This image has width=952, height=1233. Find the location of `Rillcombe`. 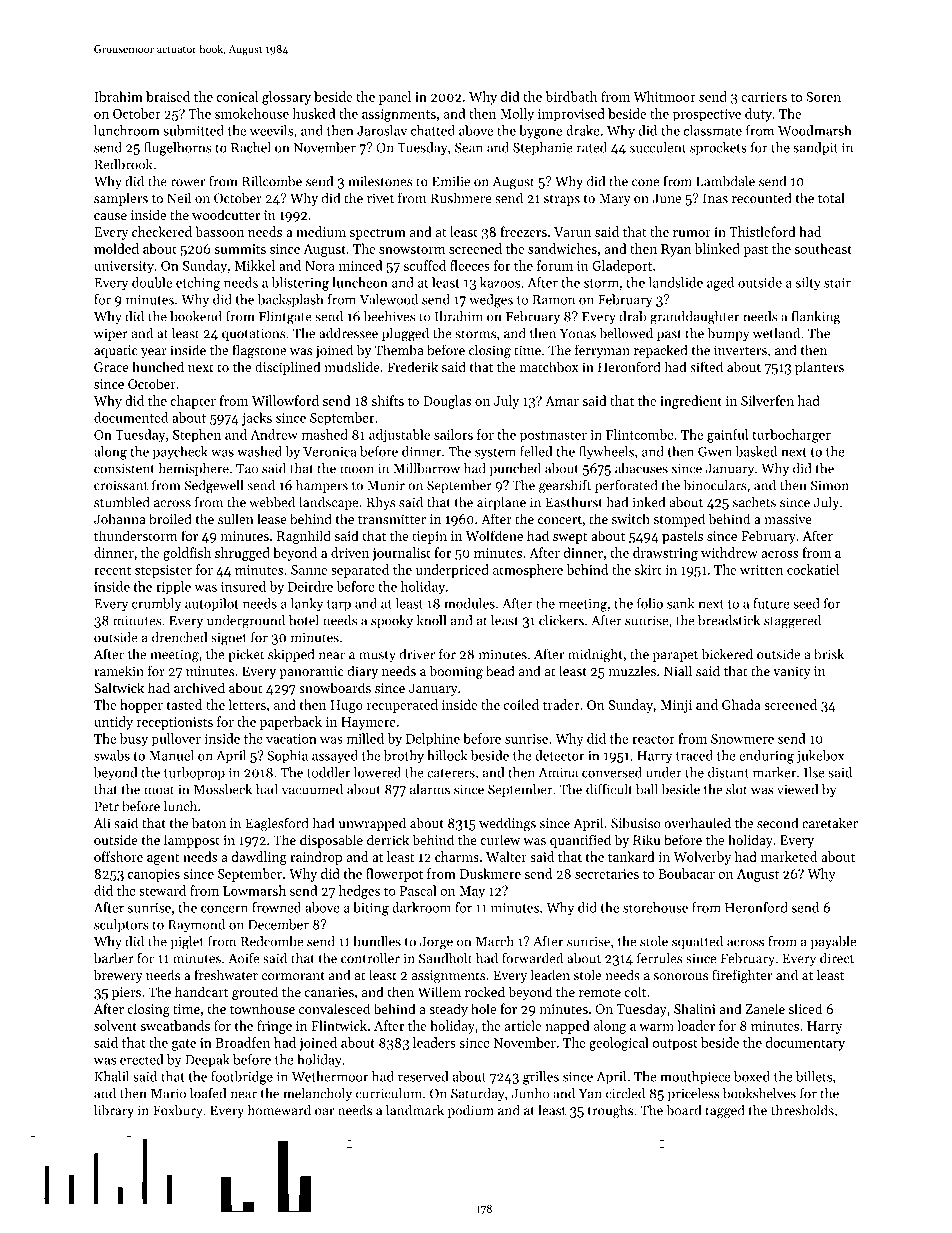

Rillcombe is located at coordinates (272, 181).
